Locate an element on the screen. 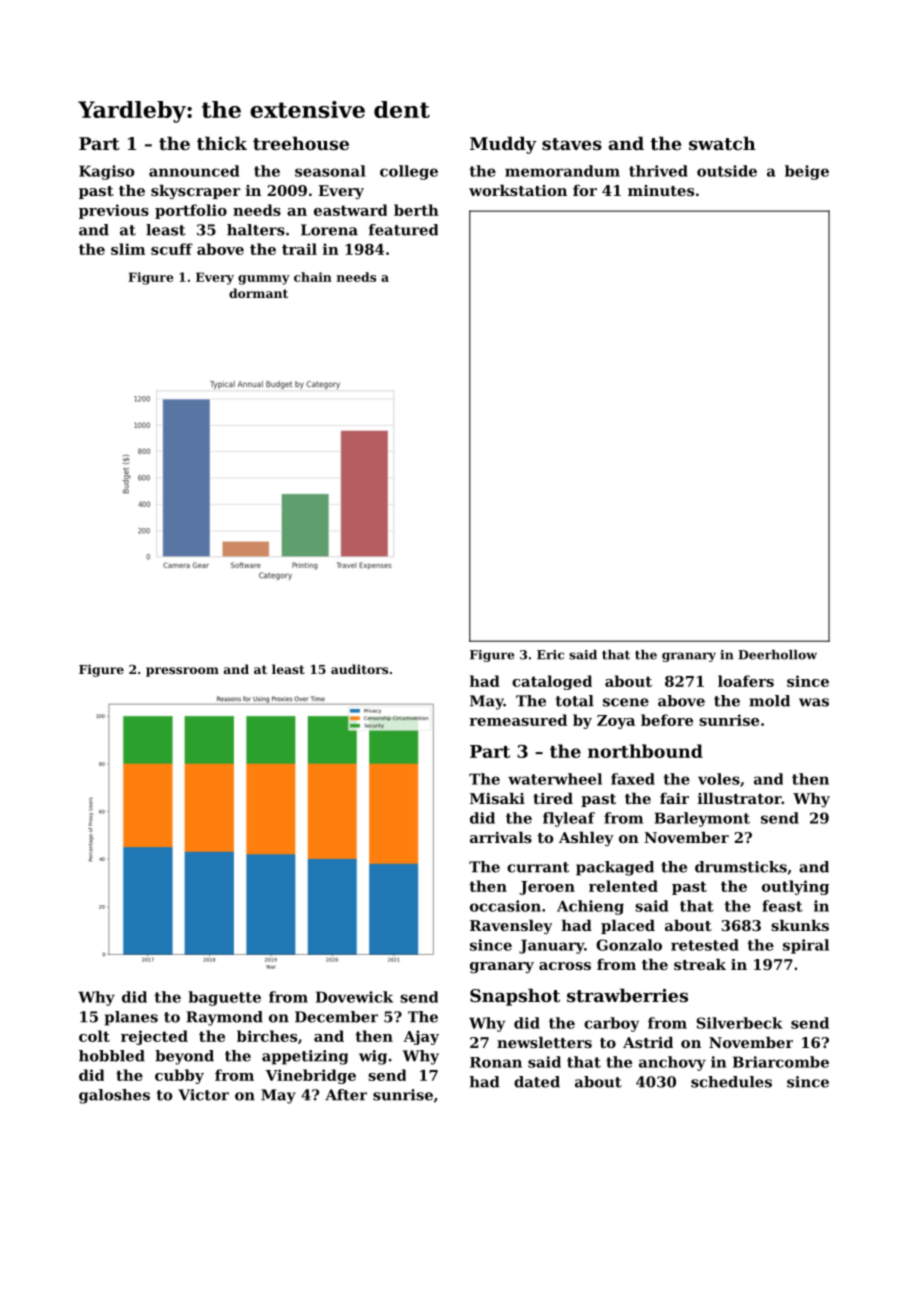  dormant is located at coordinates (258, 293).
